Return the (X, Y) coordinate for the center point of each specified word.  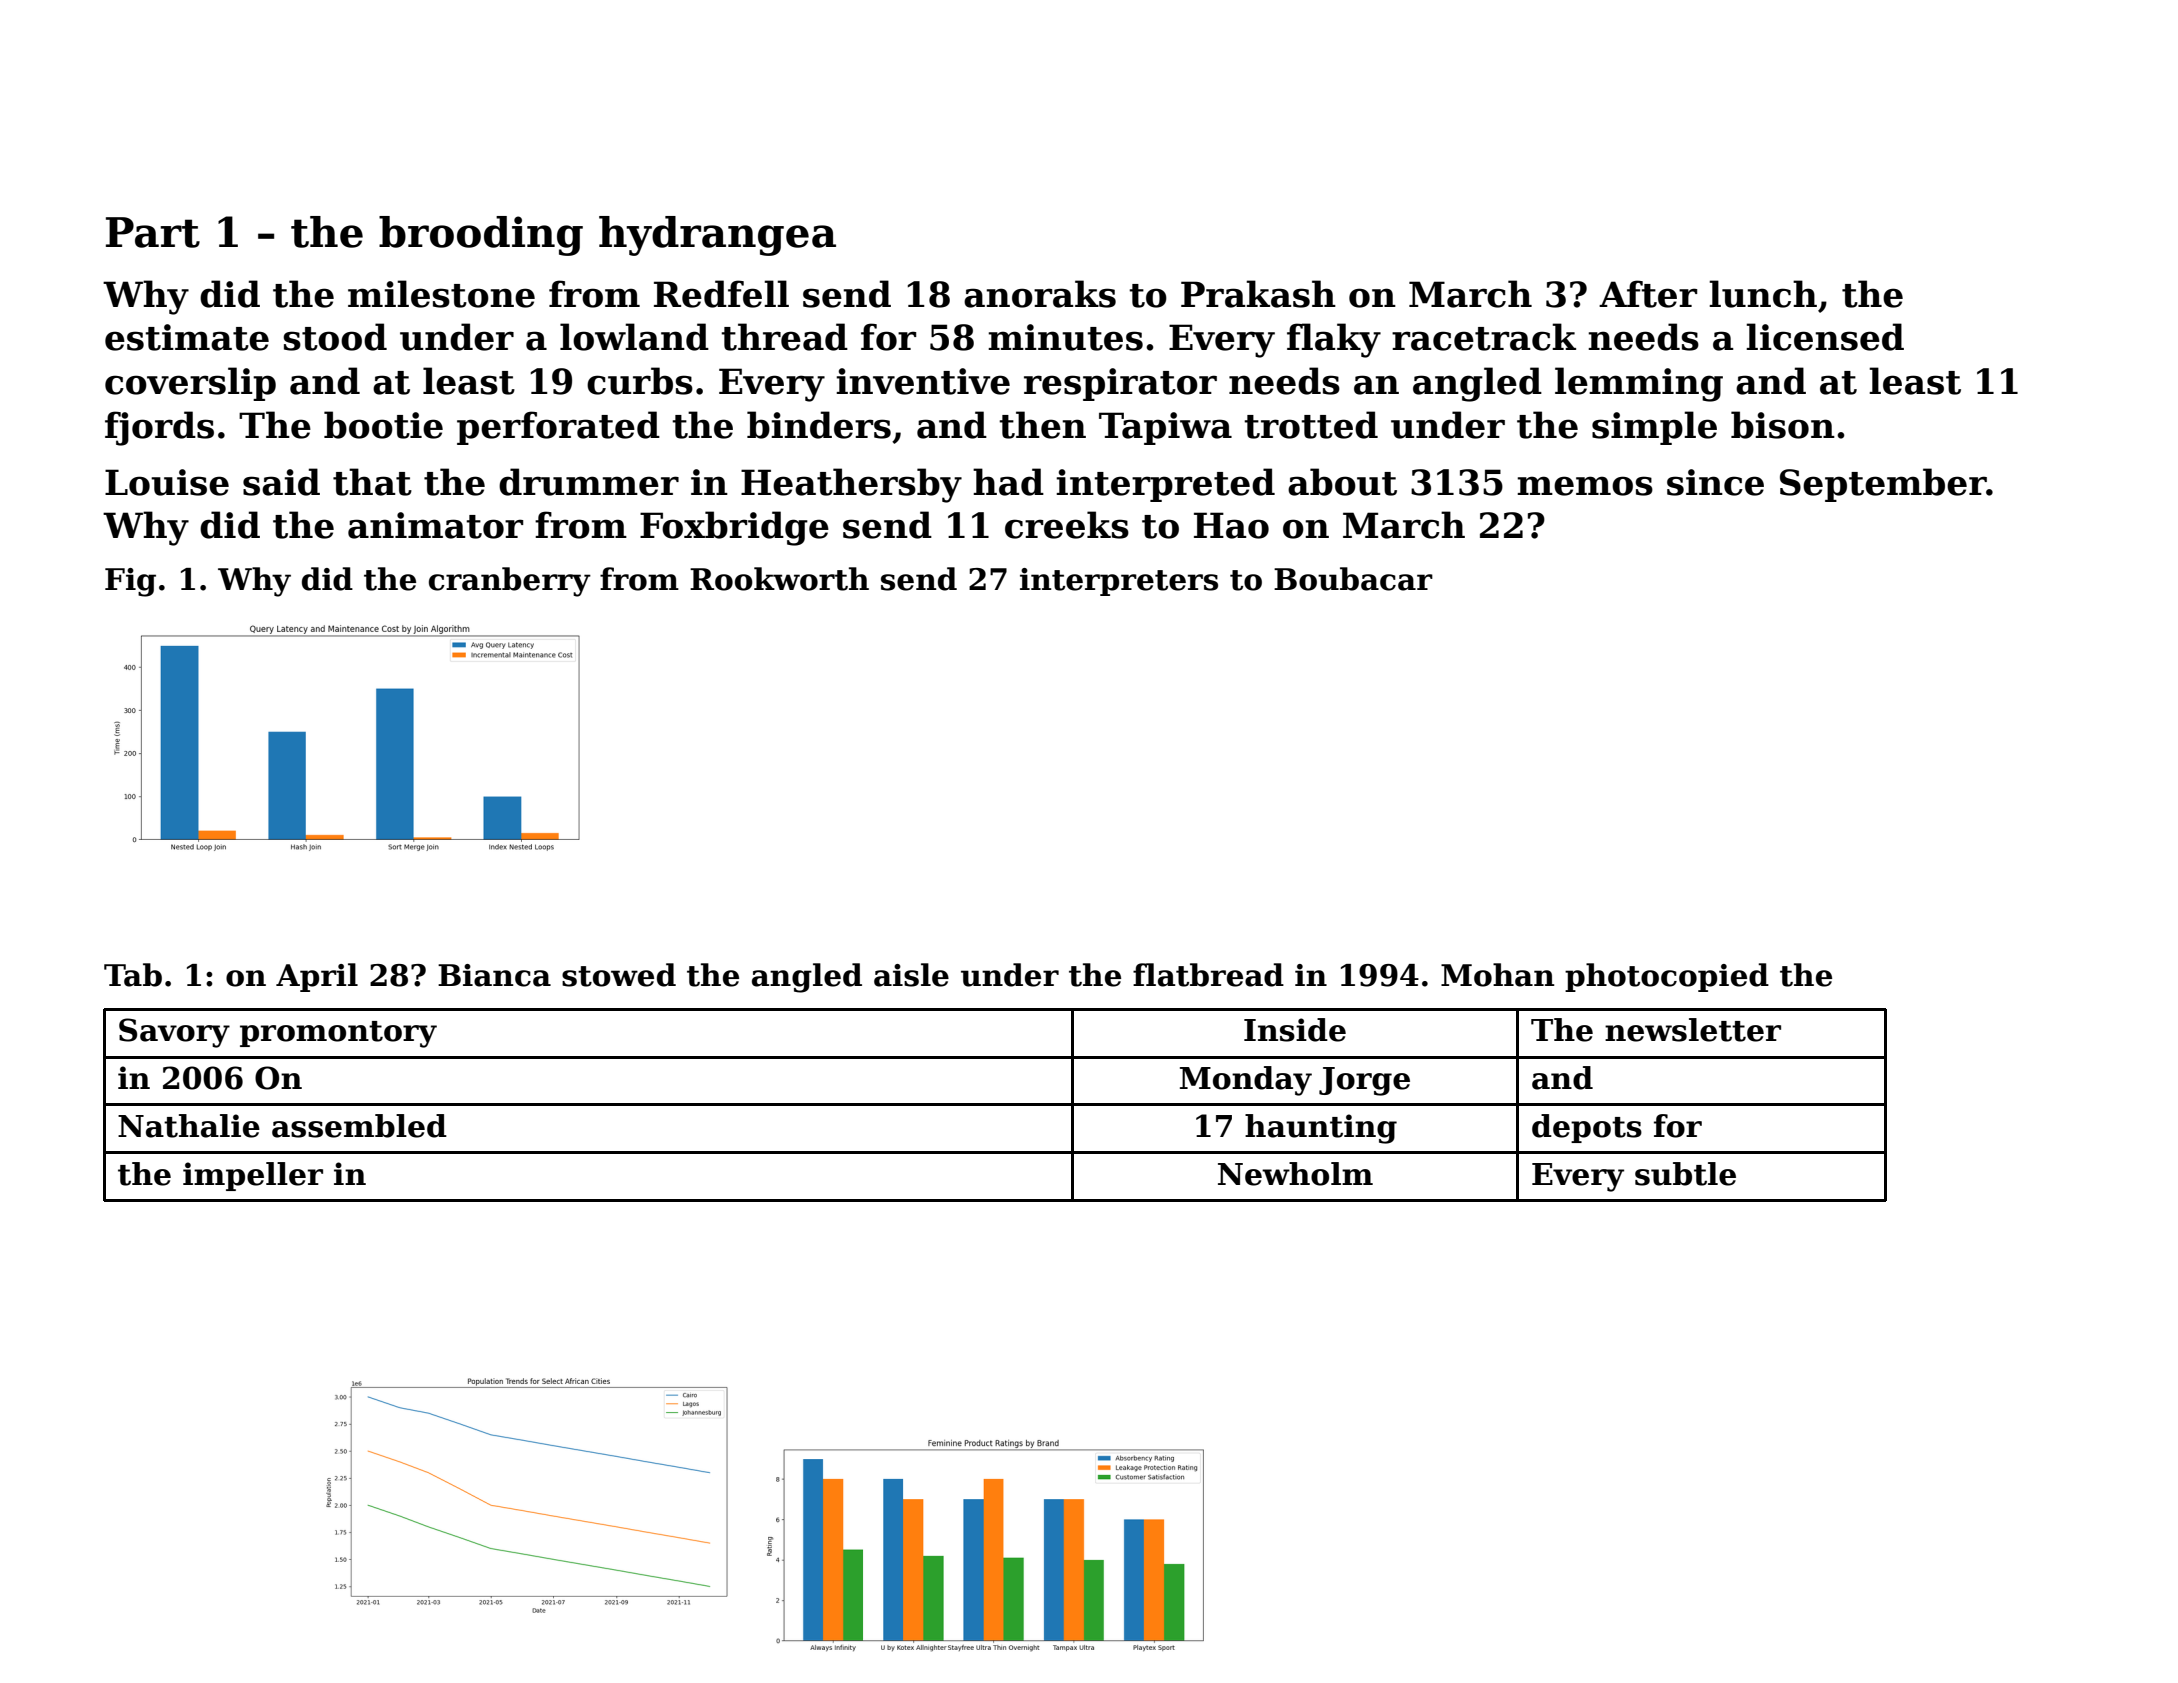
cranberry (510, 582)
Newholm (1295, 1174)
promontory (338, 1034)
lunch (1763, 294)
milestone (441, 294)
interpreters (1119, 582)
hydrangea (717, 236)
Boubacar (1353, 579)
